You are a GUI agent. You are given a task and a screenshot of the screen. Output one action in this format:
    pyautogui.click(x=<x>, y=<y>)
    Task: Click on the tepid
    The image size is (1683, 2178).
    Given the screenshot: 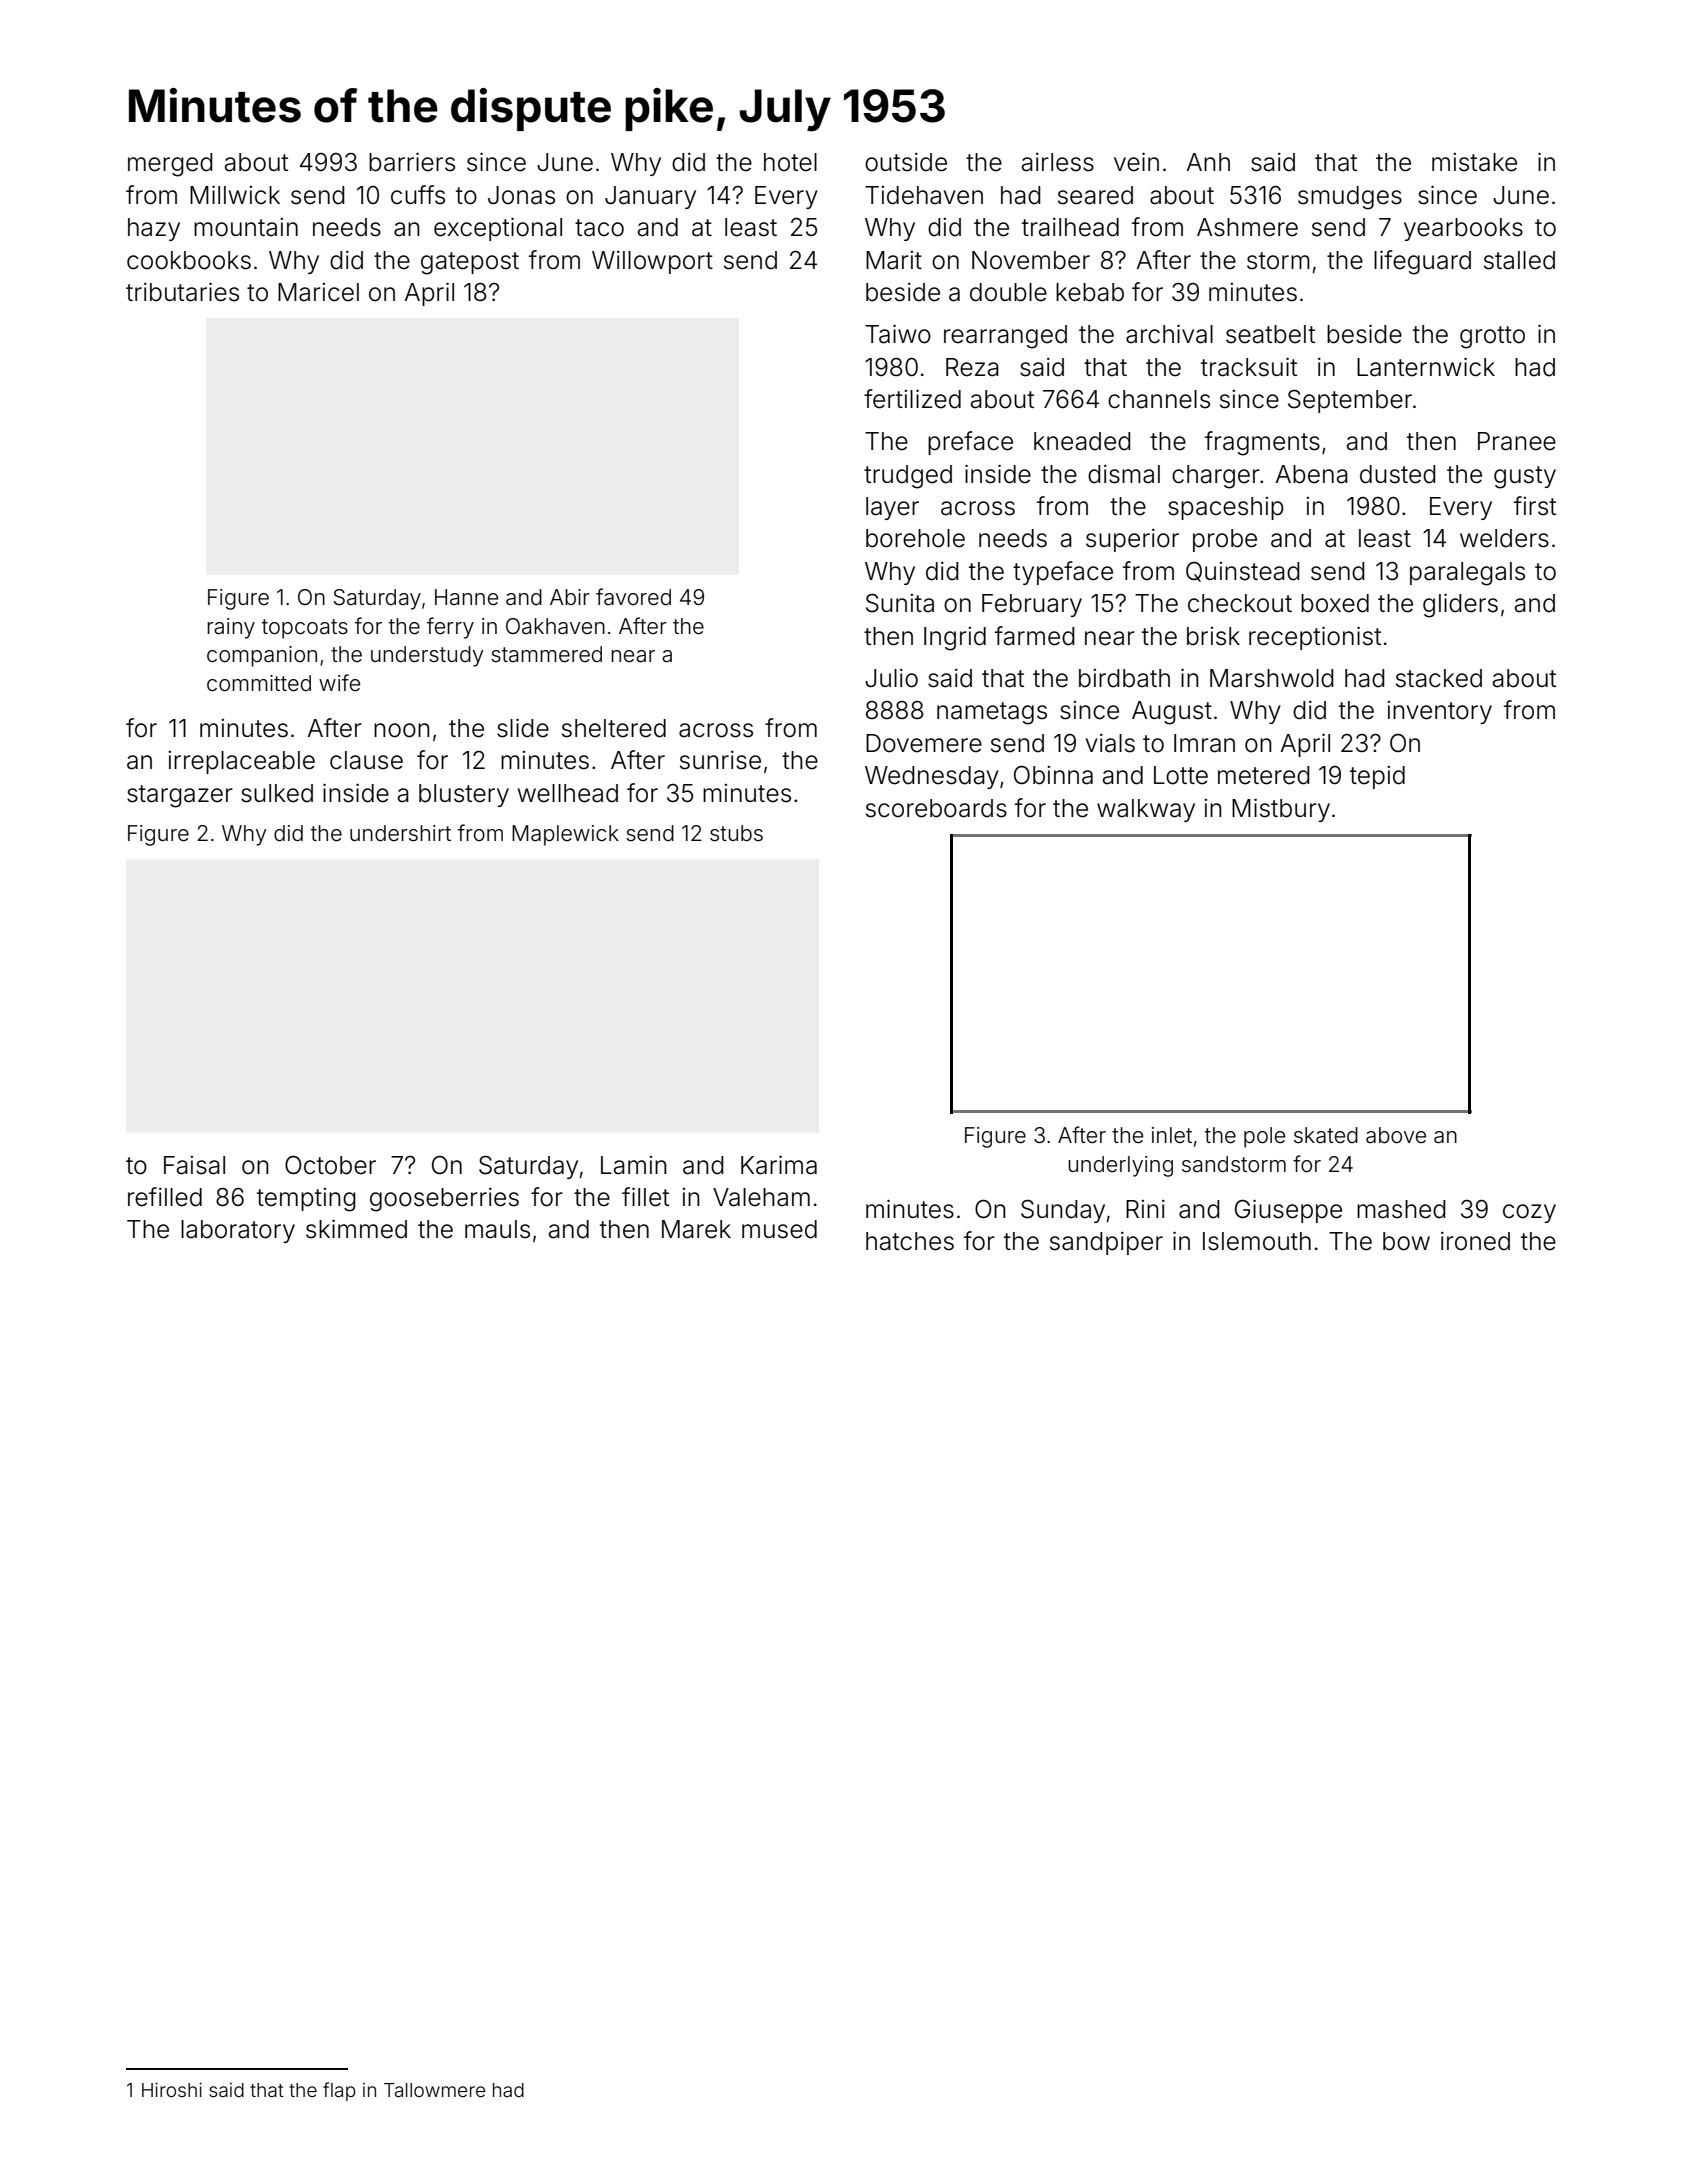 What is the action you would take?
    pyautogui.click(x=1377, y=777)
